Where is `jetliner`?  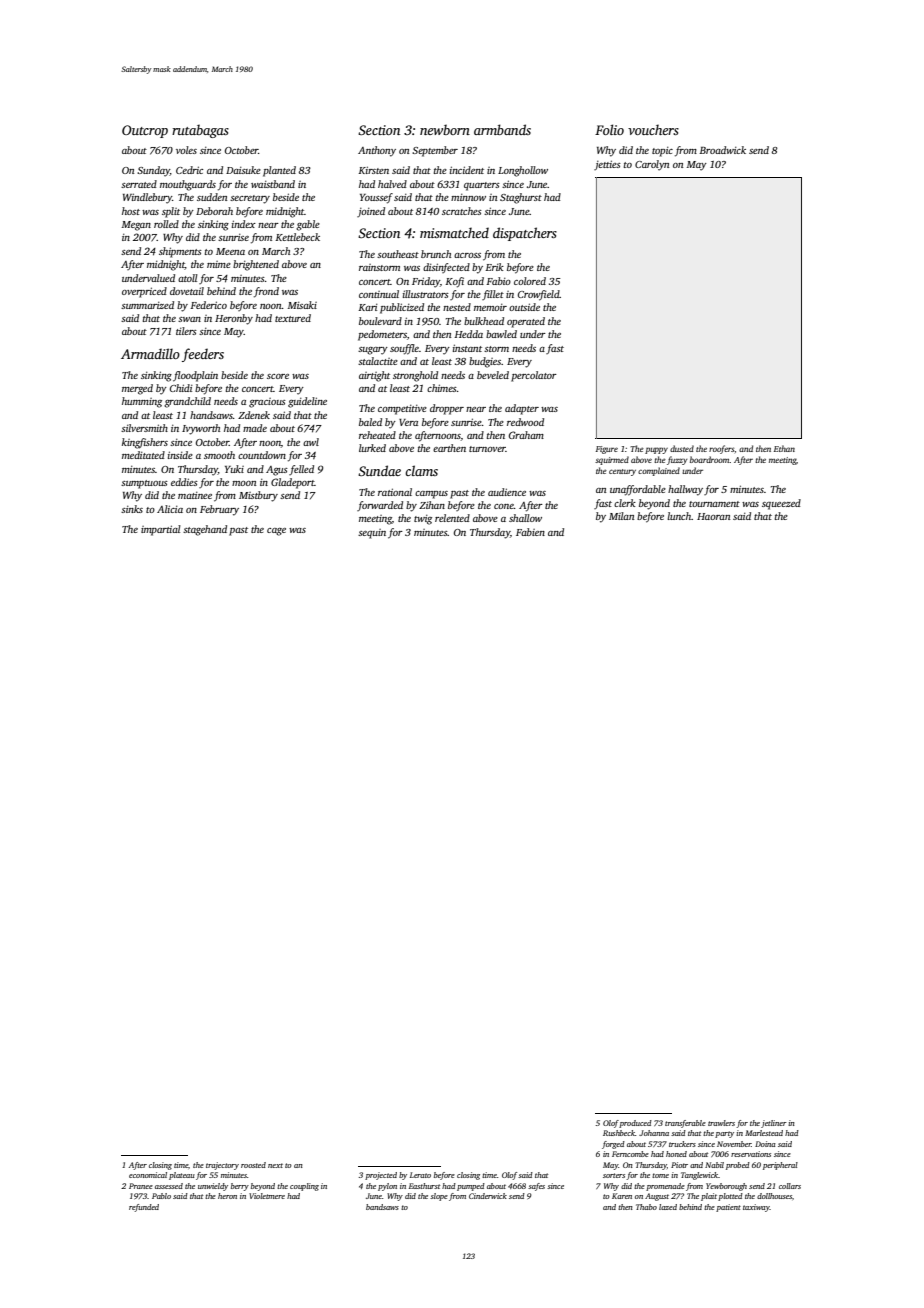 jetliner is located at coordinates (774, 1124).
